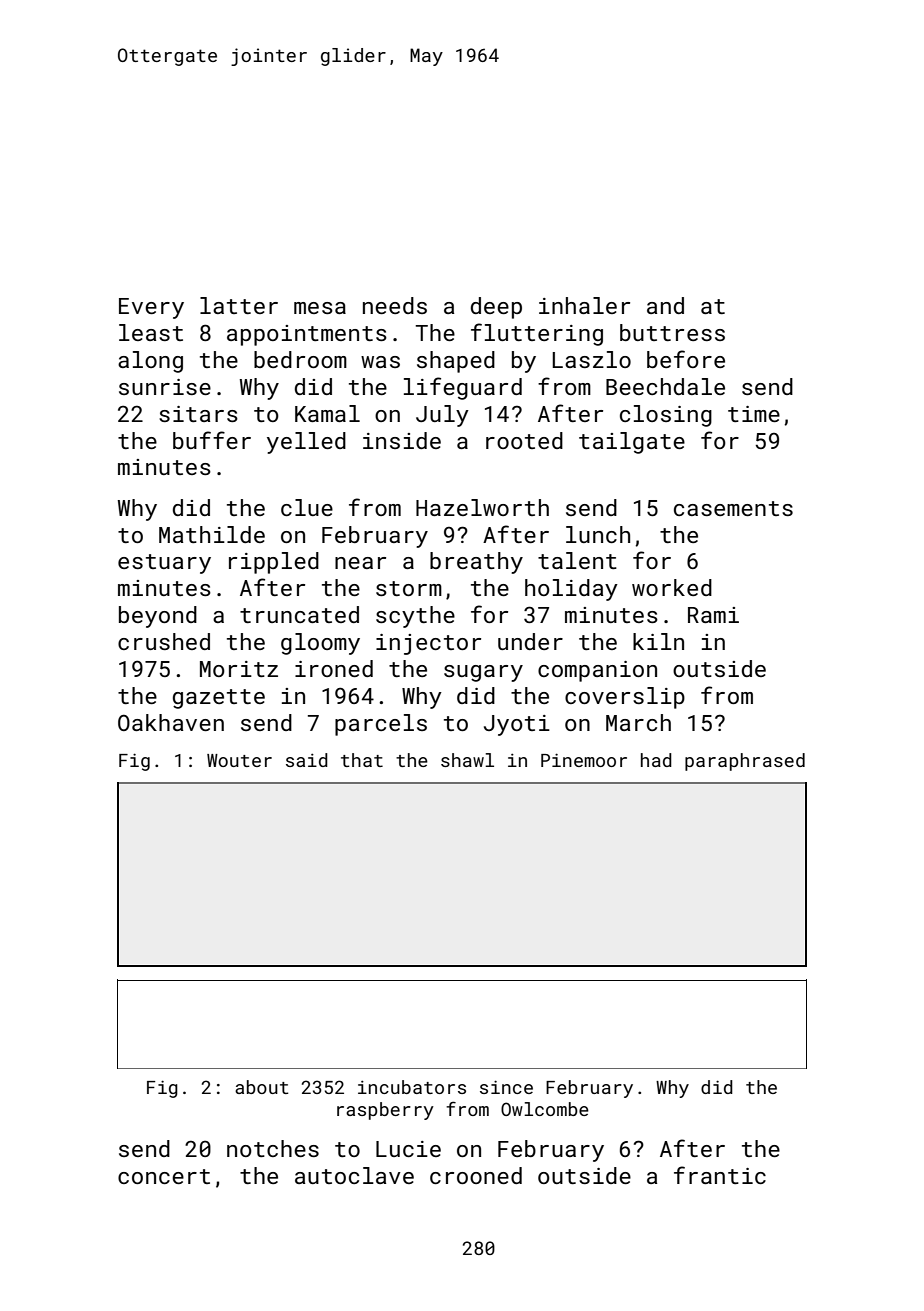 This screenshot has height=1311, width=924. I want to click on paraphrased, so click(745, 762).
